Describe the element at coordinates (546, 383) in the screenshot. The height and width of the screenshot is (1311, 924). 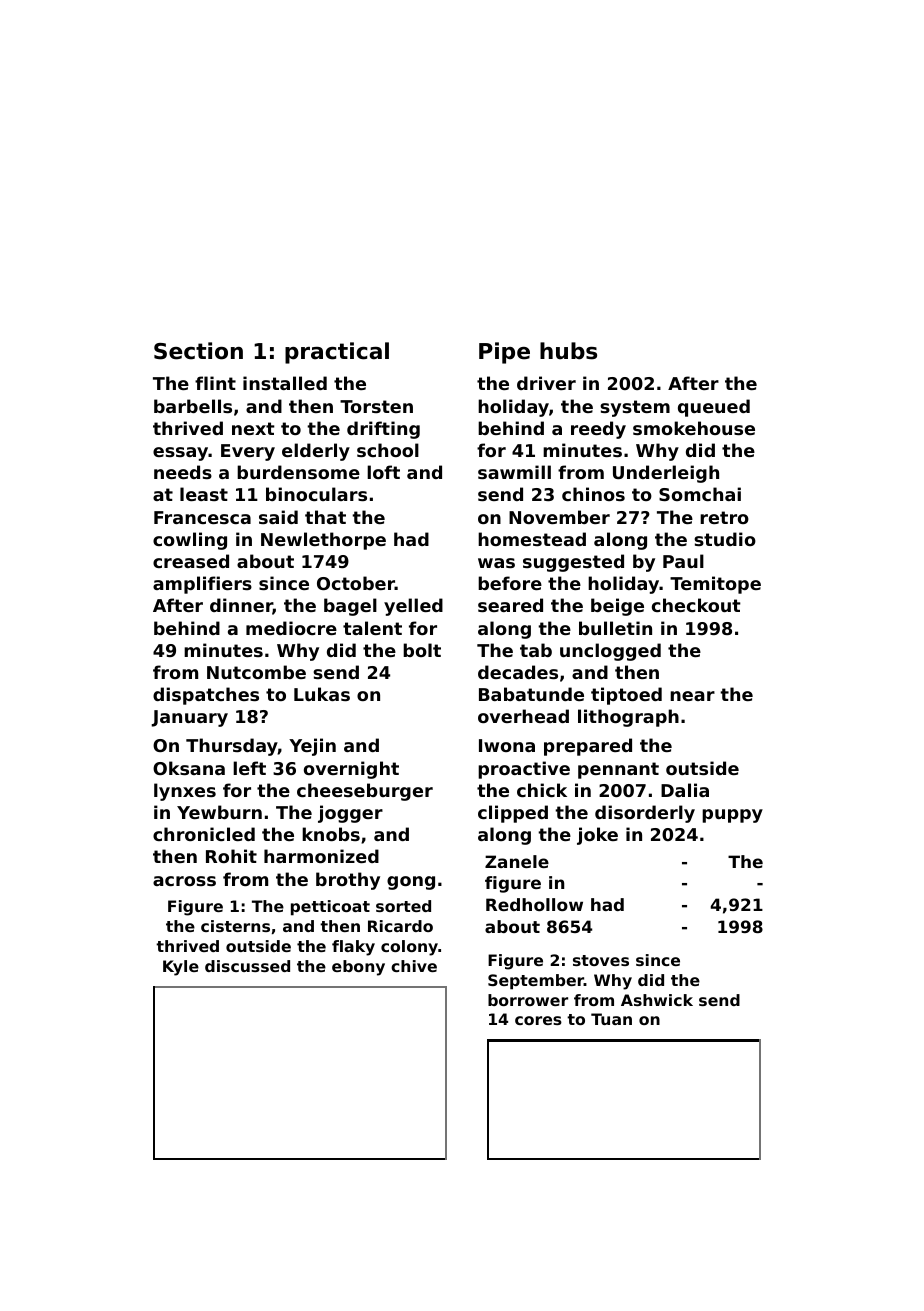
I see `driver` at that location.
